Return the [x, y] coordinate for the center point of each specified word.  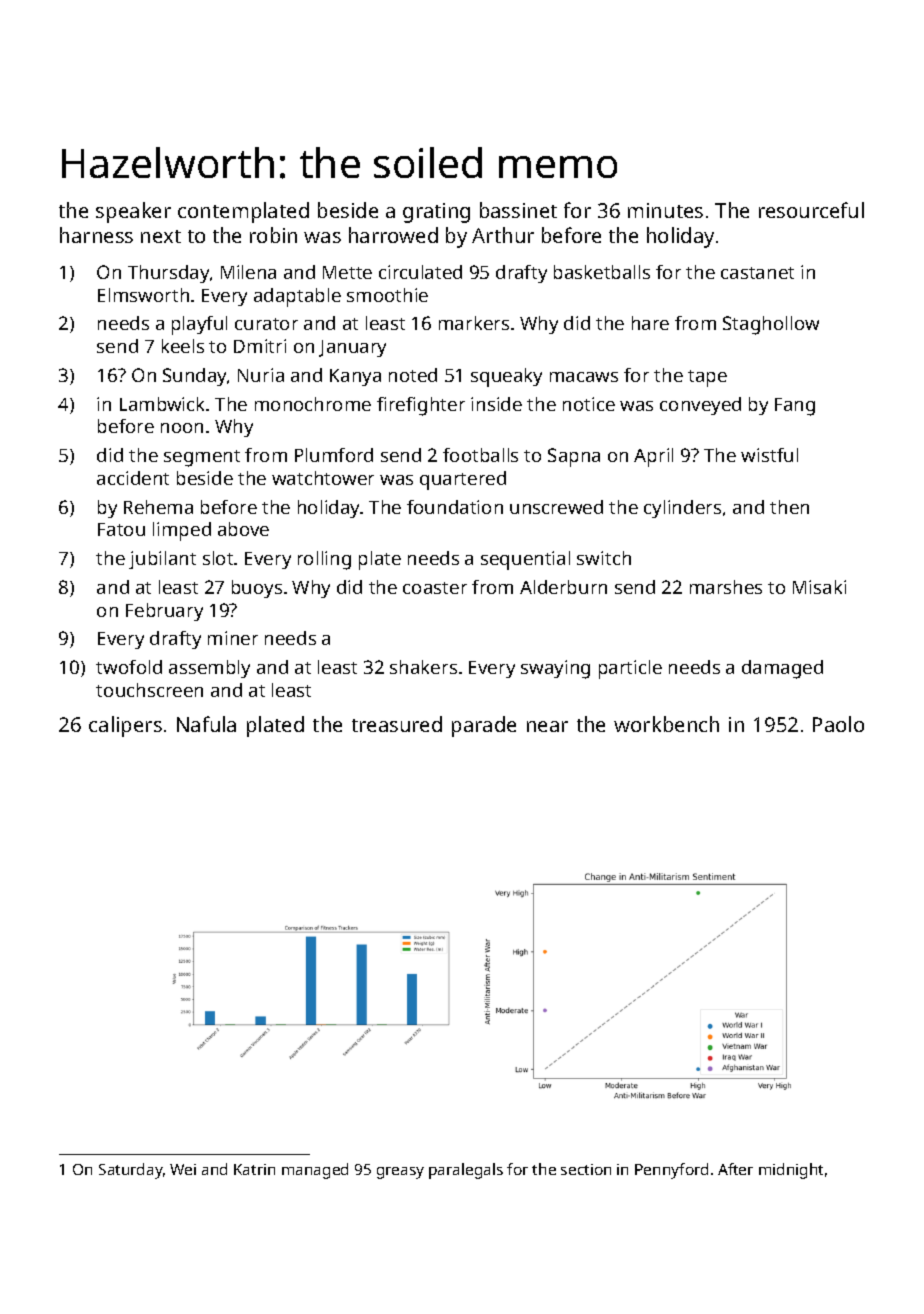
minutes [665, 210]
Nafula [206, 724]
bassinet [518, 210]
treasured [397, 724]
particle [630, 669]
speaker [133, 212]
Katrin [254, 1169]
